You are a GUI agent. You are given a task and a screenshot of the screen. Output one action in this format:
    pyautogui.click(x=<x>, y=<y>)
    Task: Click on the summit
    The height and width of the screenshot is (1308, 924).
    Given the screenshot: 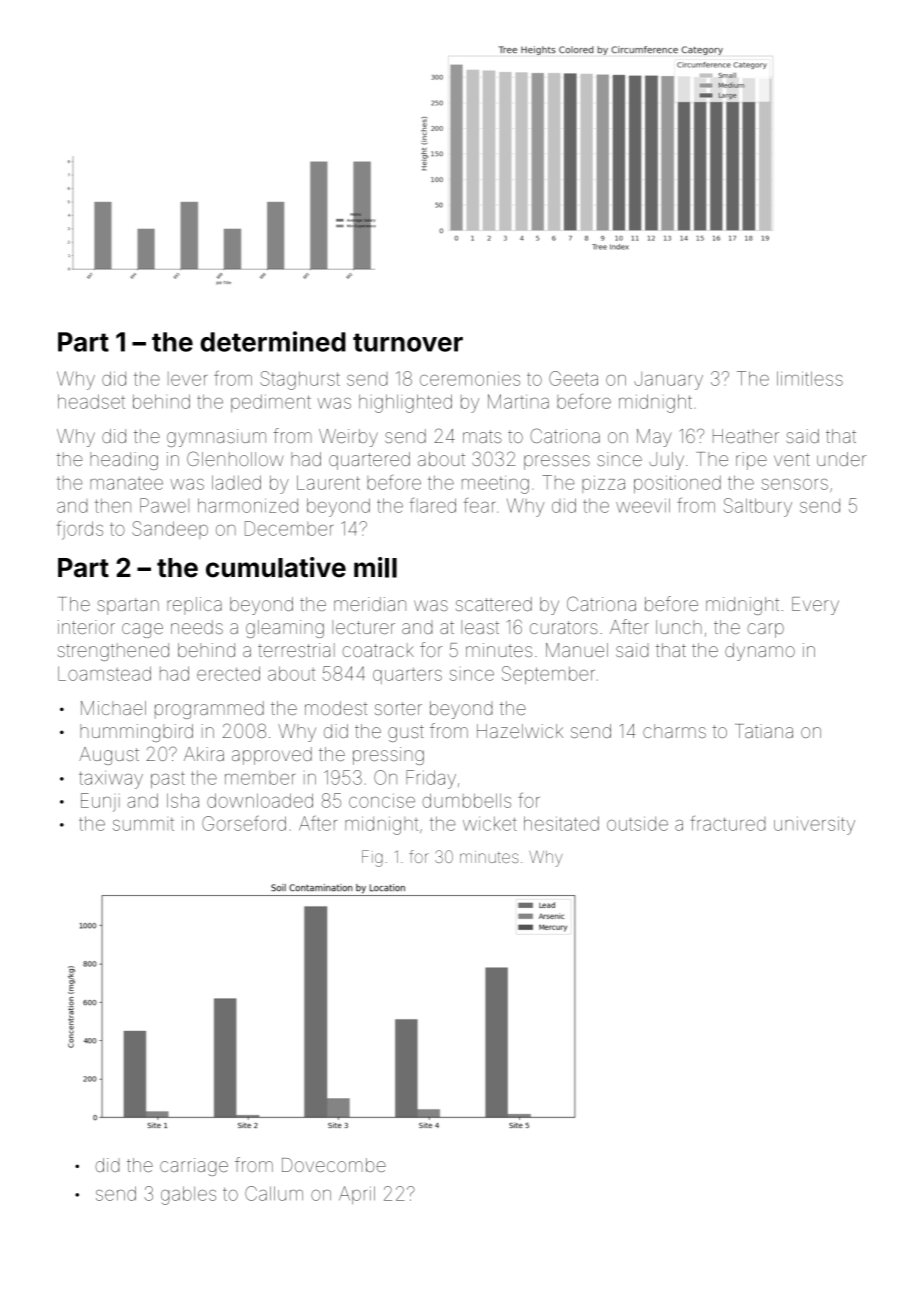 What is the action you would take?
    pyautogui.click(x=143, y=824)
